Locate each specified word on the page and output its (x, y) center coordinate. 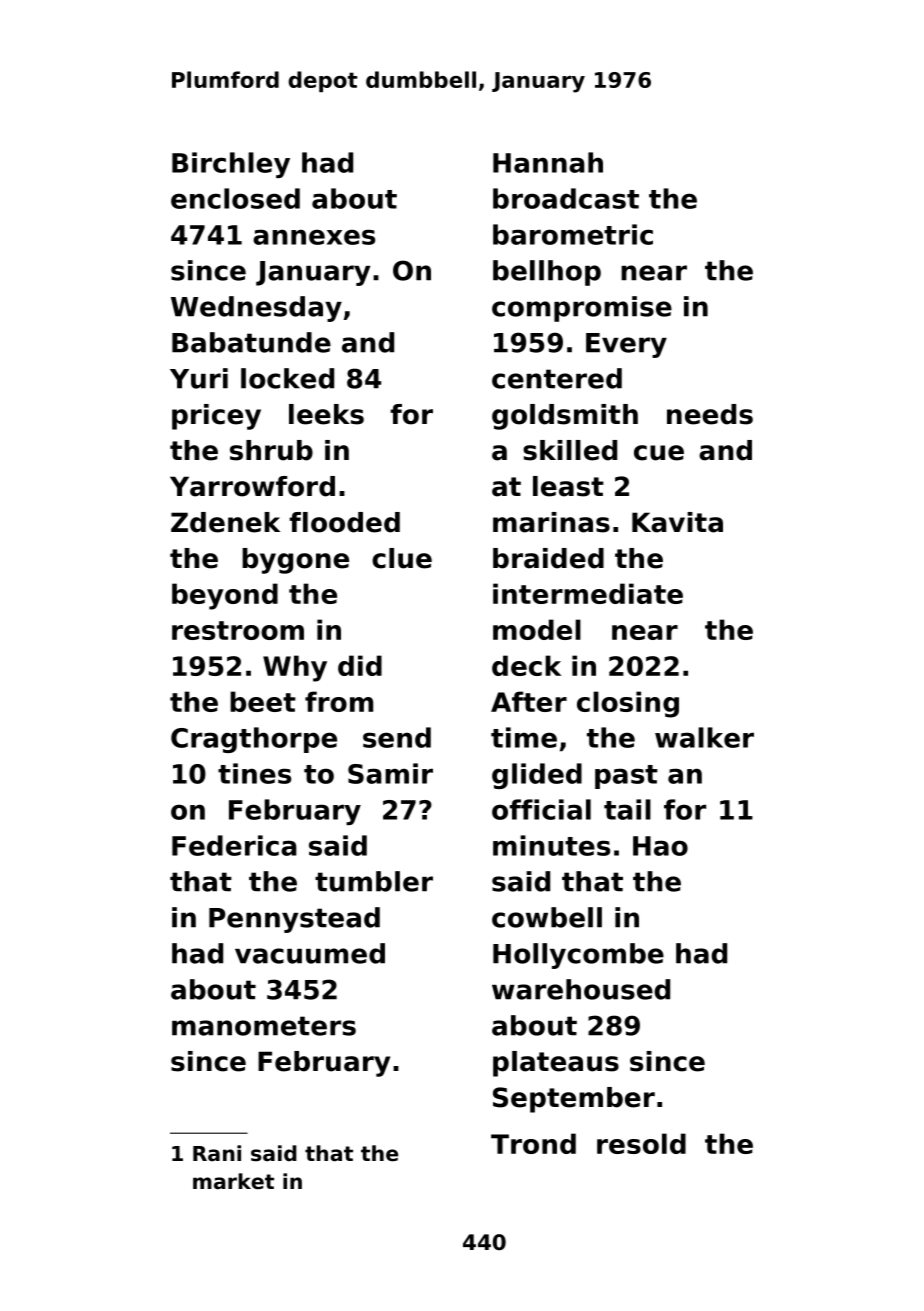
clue (402, 558)
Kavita (677, 522)
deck (526, 665)
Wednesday (256, 309)
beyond (225, 596)
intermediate (588, 593)
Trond (533, 1143)
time (524, 737)
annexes (314, 237)
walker (704, 737)
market (233, 1181)
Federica (234, 845)
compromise (582, 309)
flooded (344, 522)
